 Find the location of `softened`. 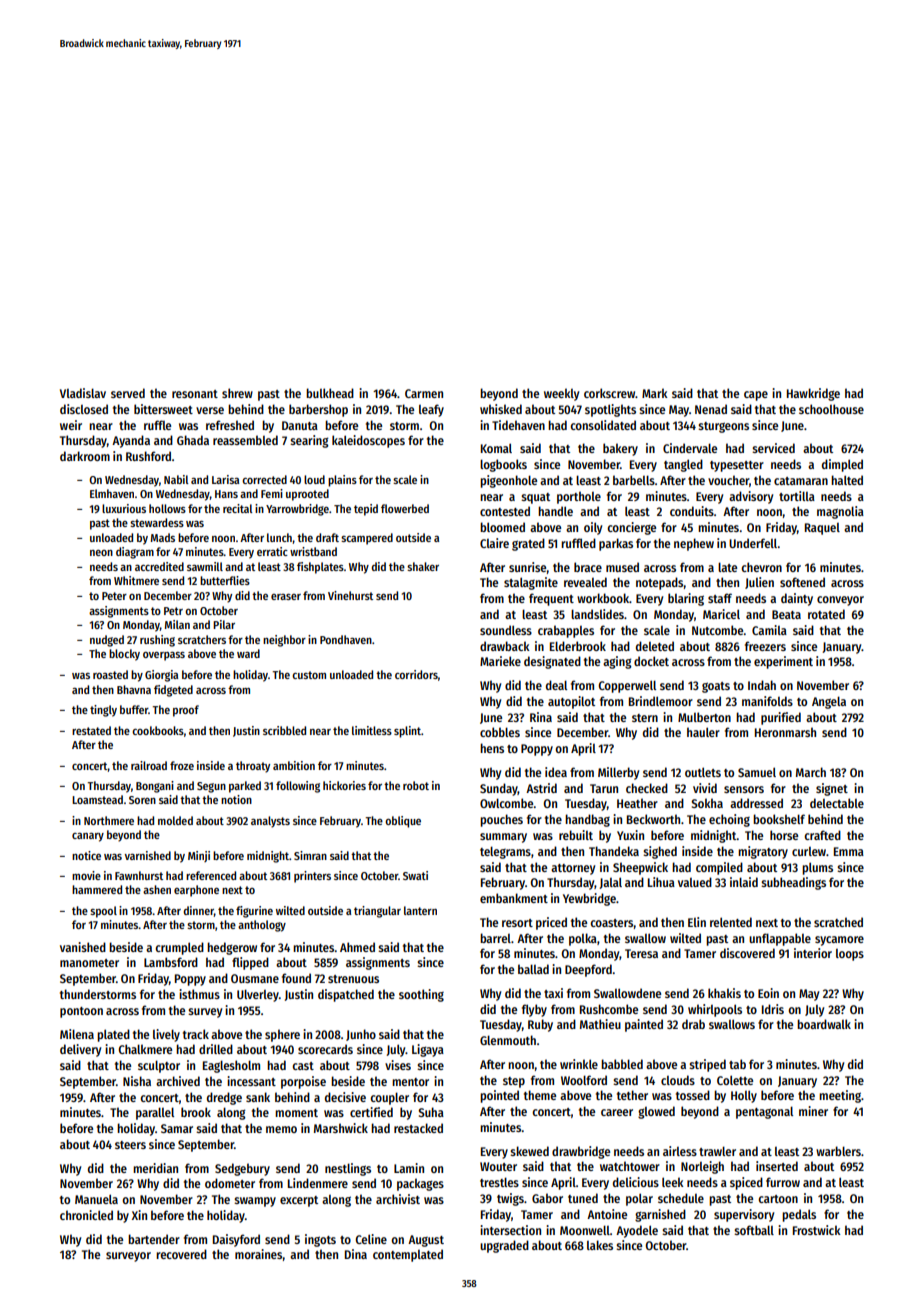

softened is located at coordinates (802, 582).
